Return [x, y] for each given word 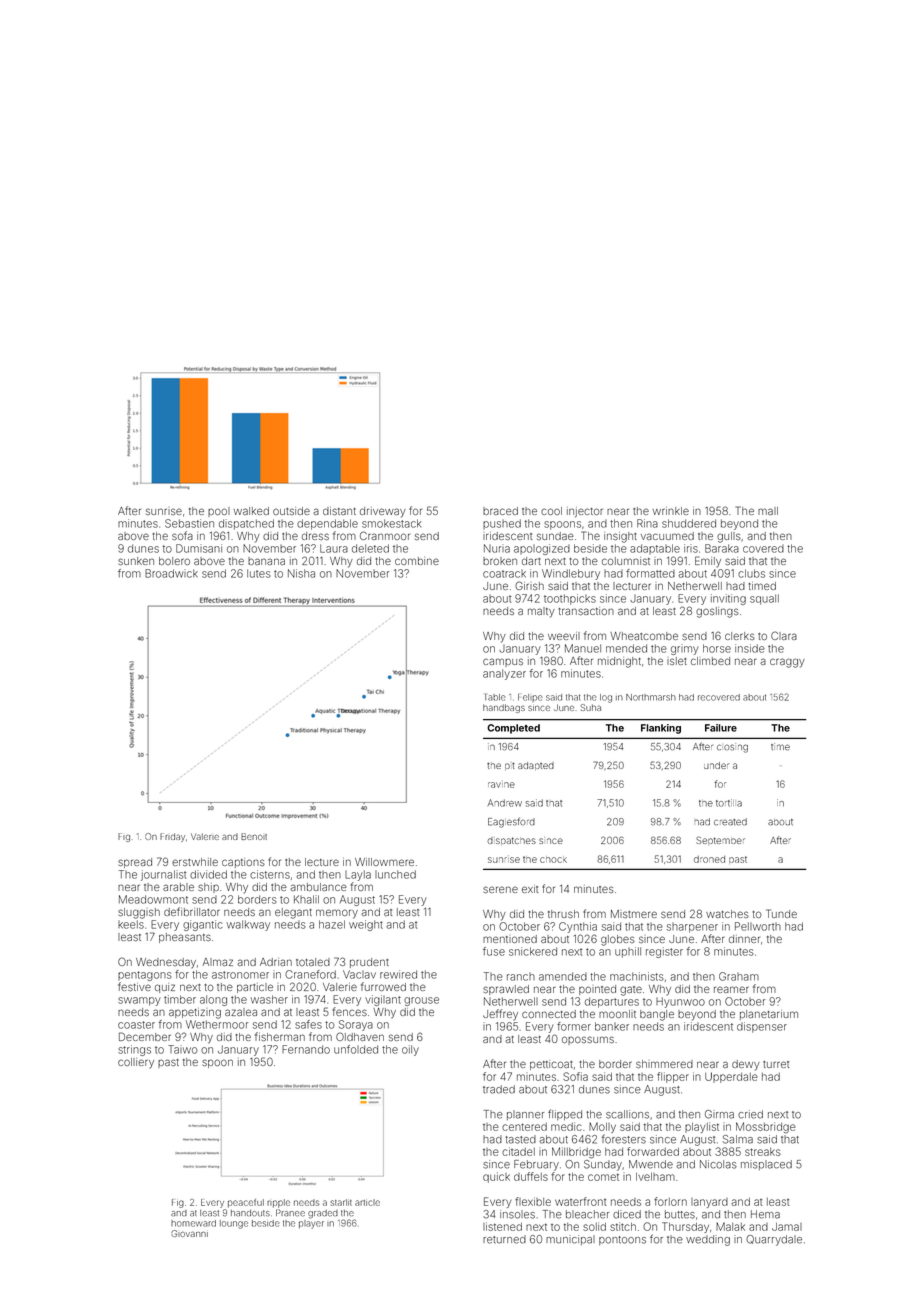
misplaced [766, 1165]
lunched [395, 874]
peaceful [246, 1203]
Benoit [254, 836]
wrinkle [671, 511]
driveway [383, 512]
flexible [533, 1201]
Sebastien [189, 523]
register [664, 952]
